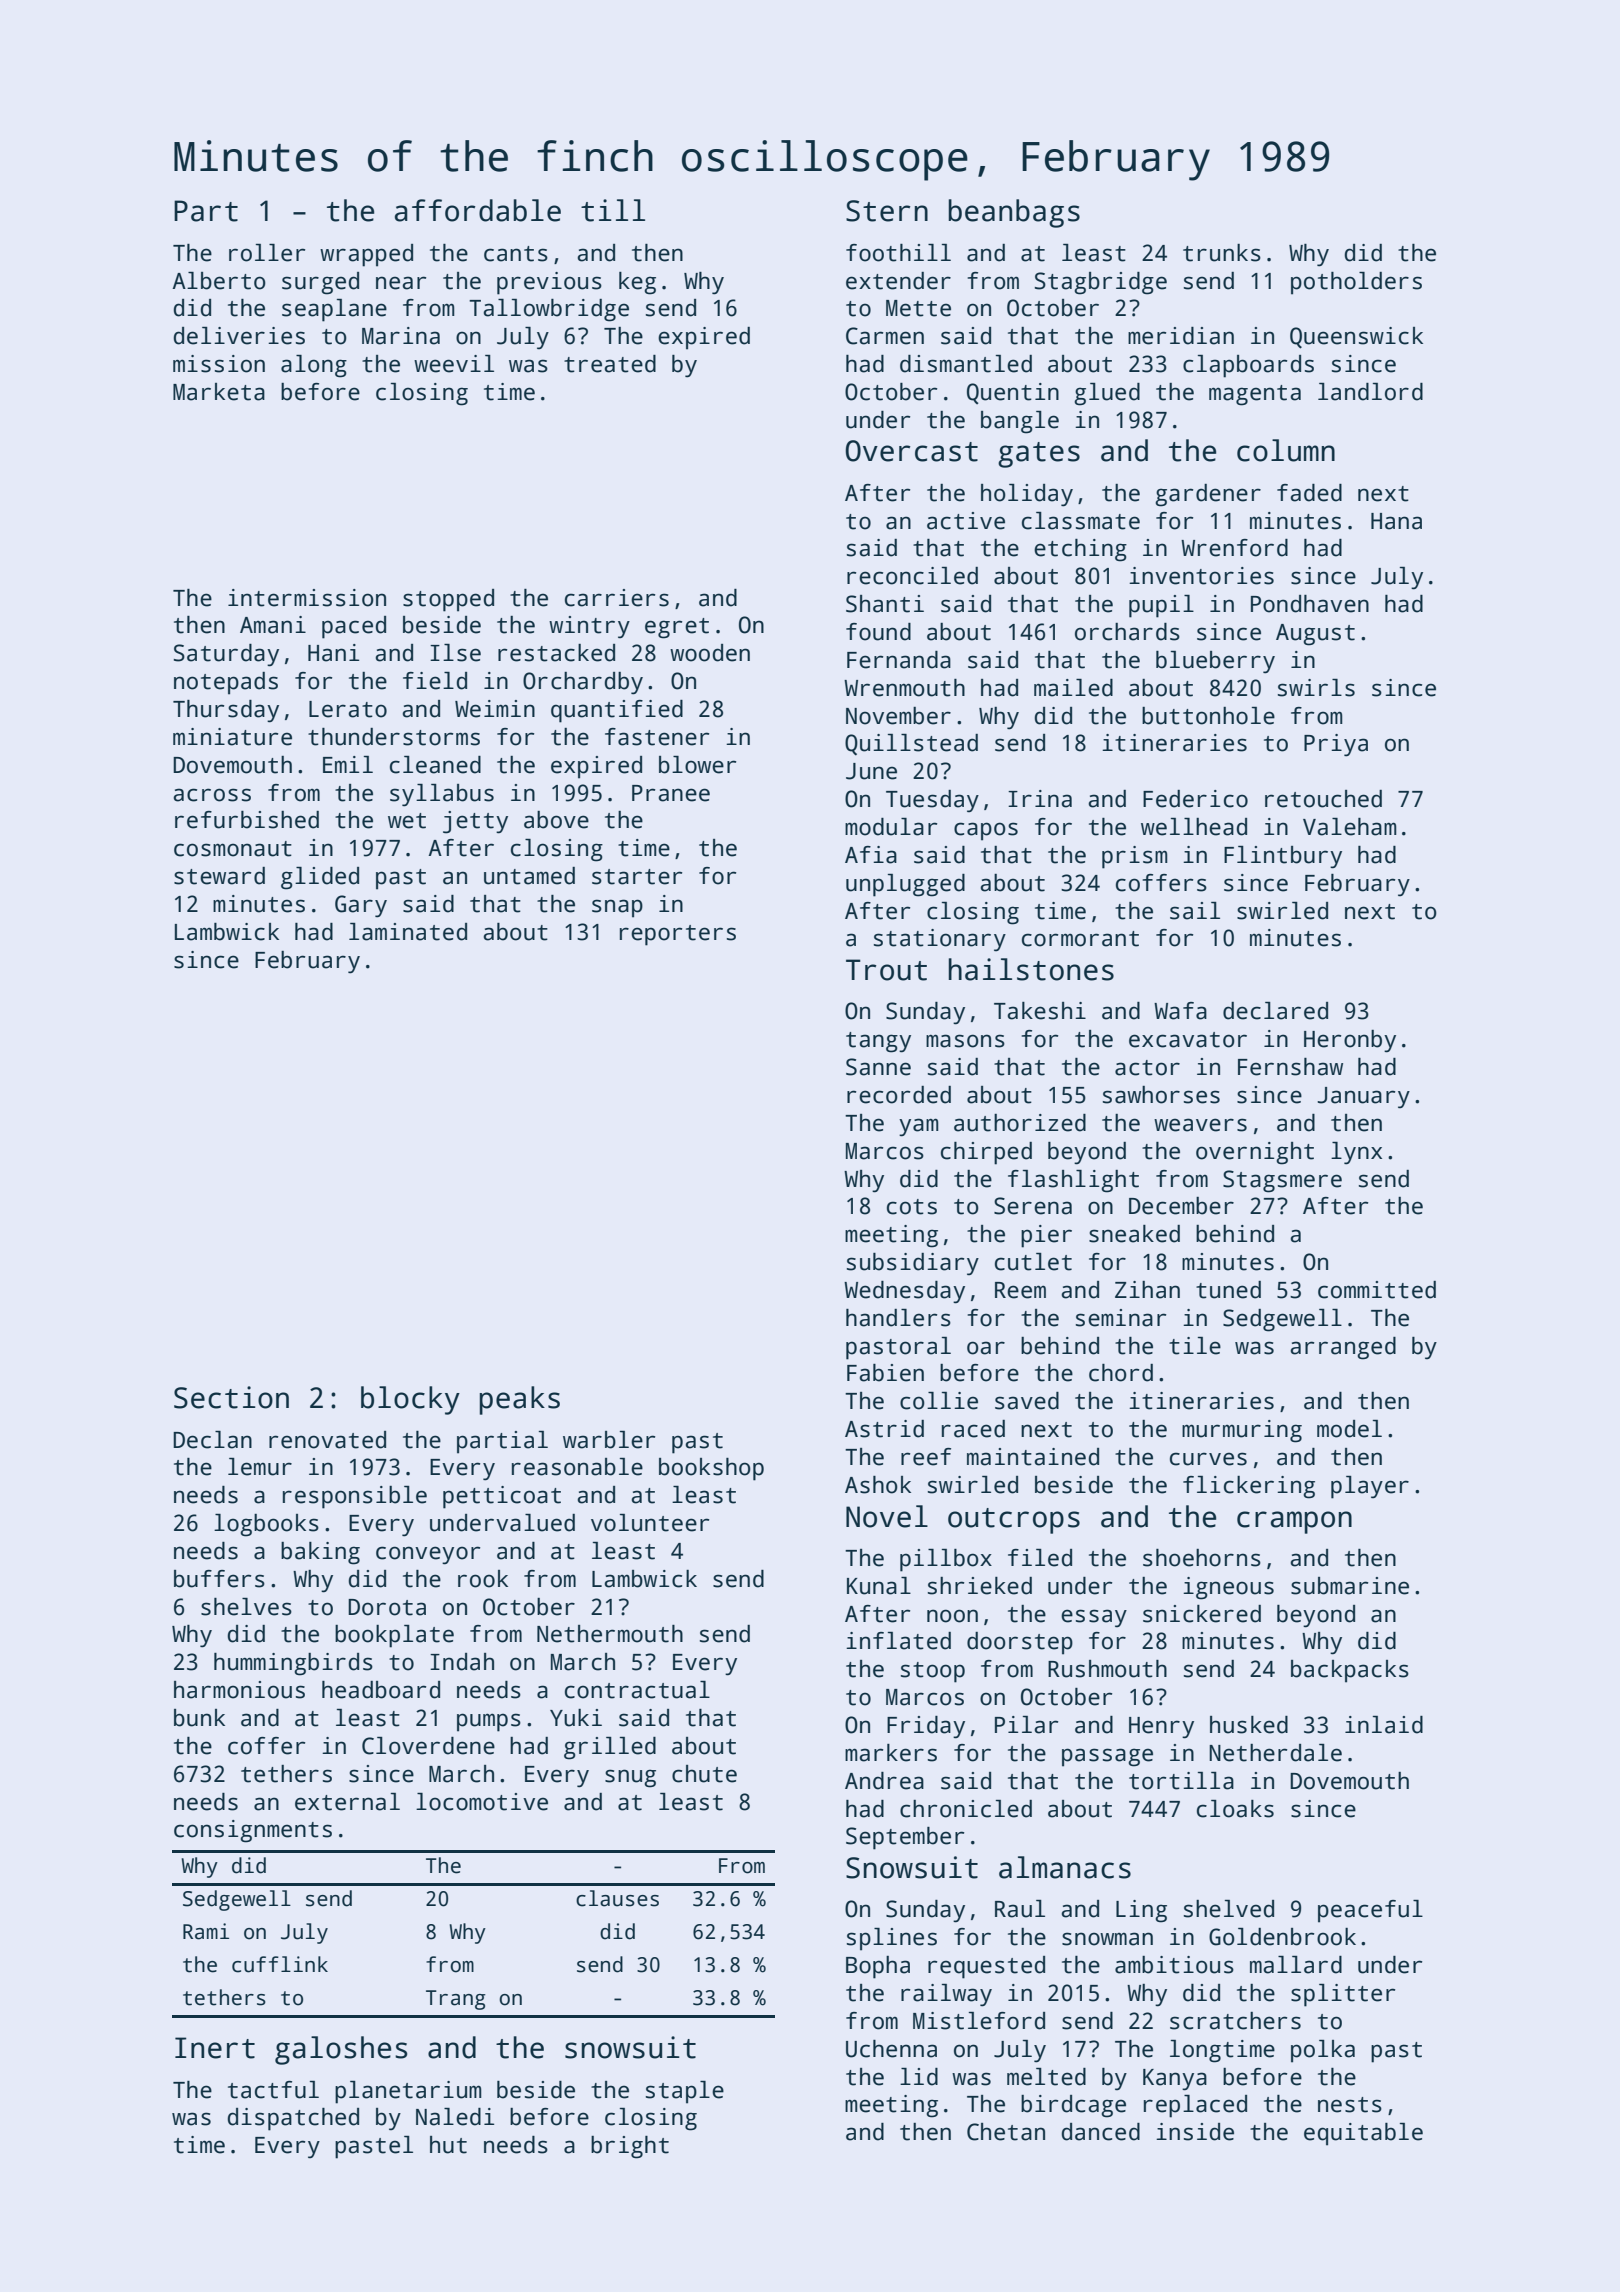  What do you see at coordinates (206, 1931) in the image?
I see `Rami` at bounding box center [206, 1931].
